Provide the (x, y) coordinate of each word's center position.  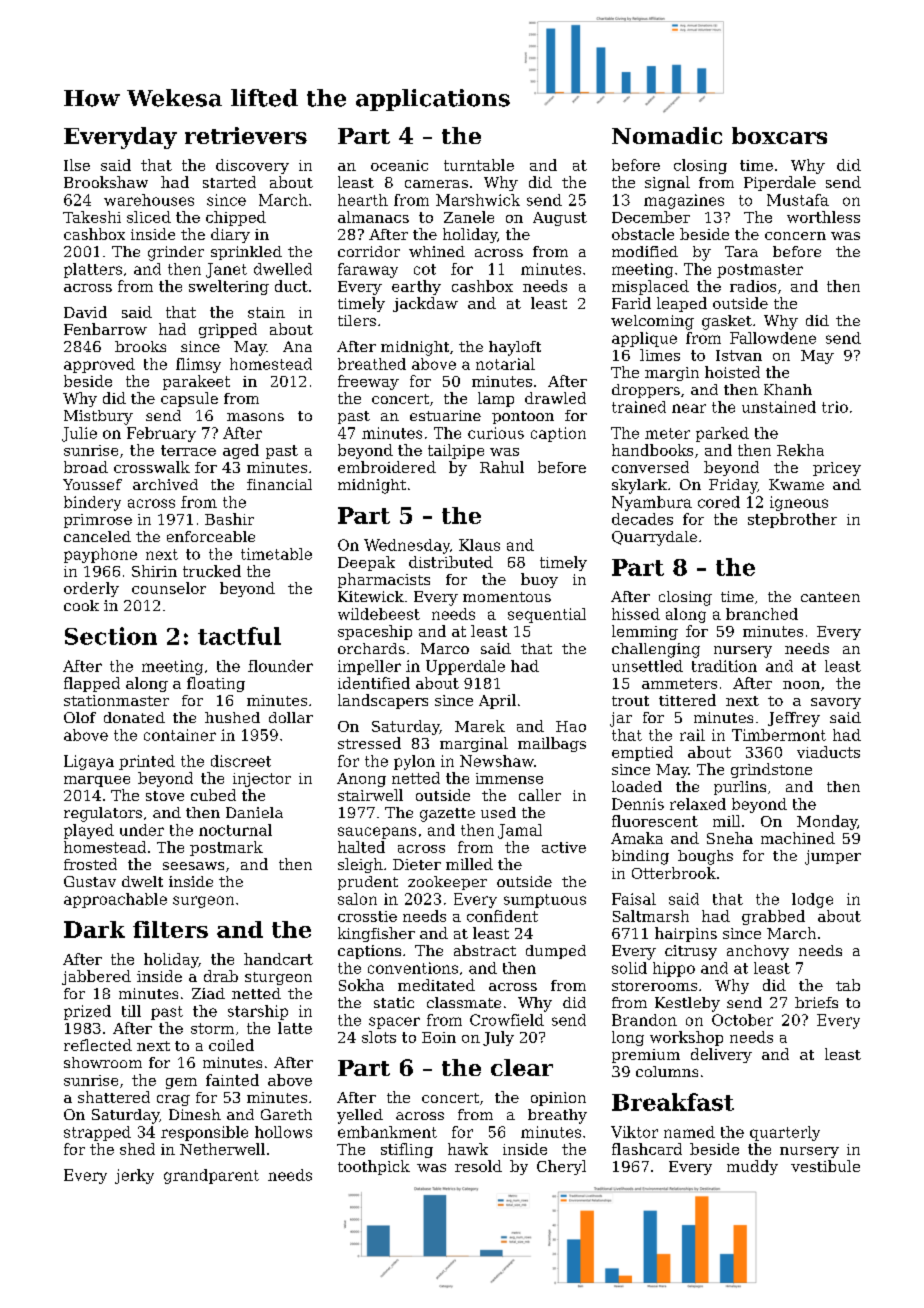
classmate (464, 1002)
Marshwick (478, 200)
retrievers (246, 135)
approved (99, 365)
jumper (833, 857)
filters (170, 929)
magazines (684, 201)
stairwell (370, 795)
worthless (823, 217)
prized (87, 1012)
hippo (674, 969)
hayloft (515, 348)
